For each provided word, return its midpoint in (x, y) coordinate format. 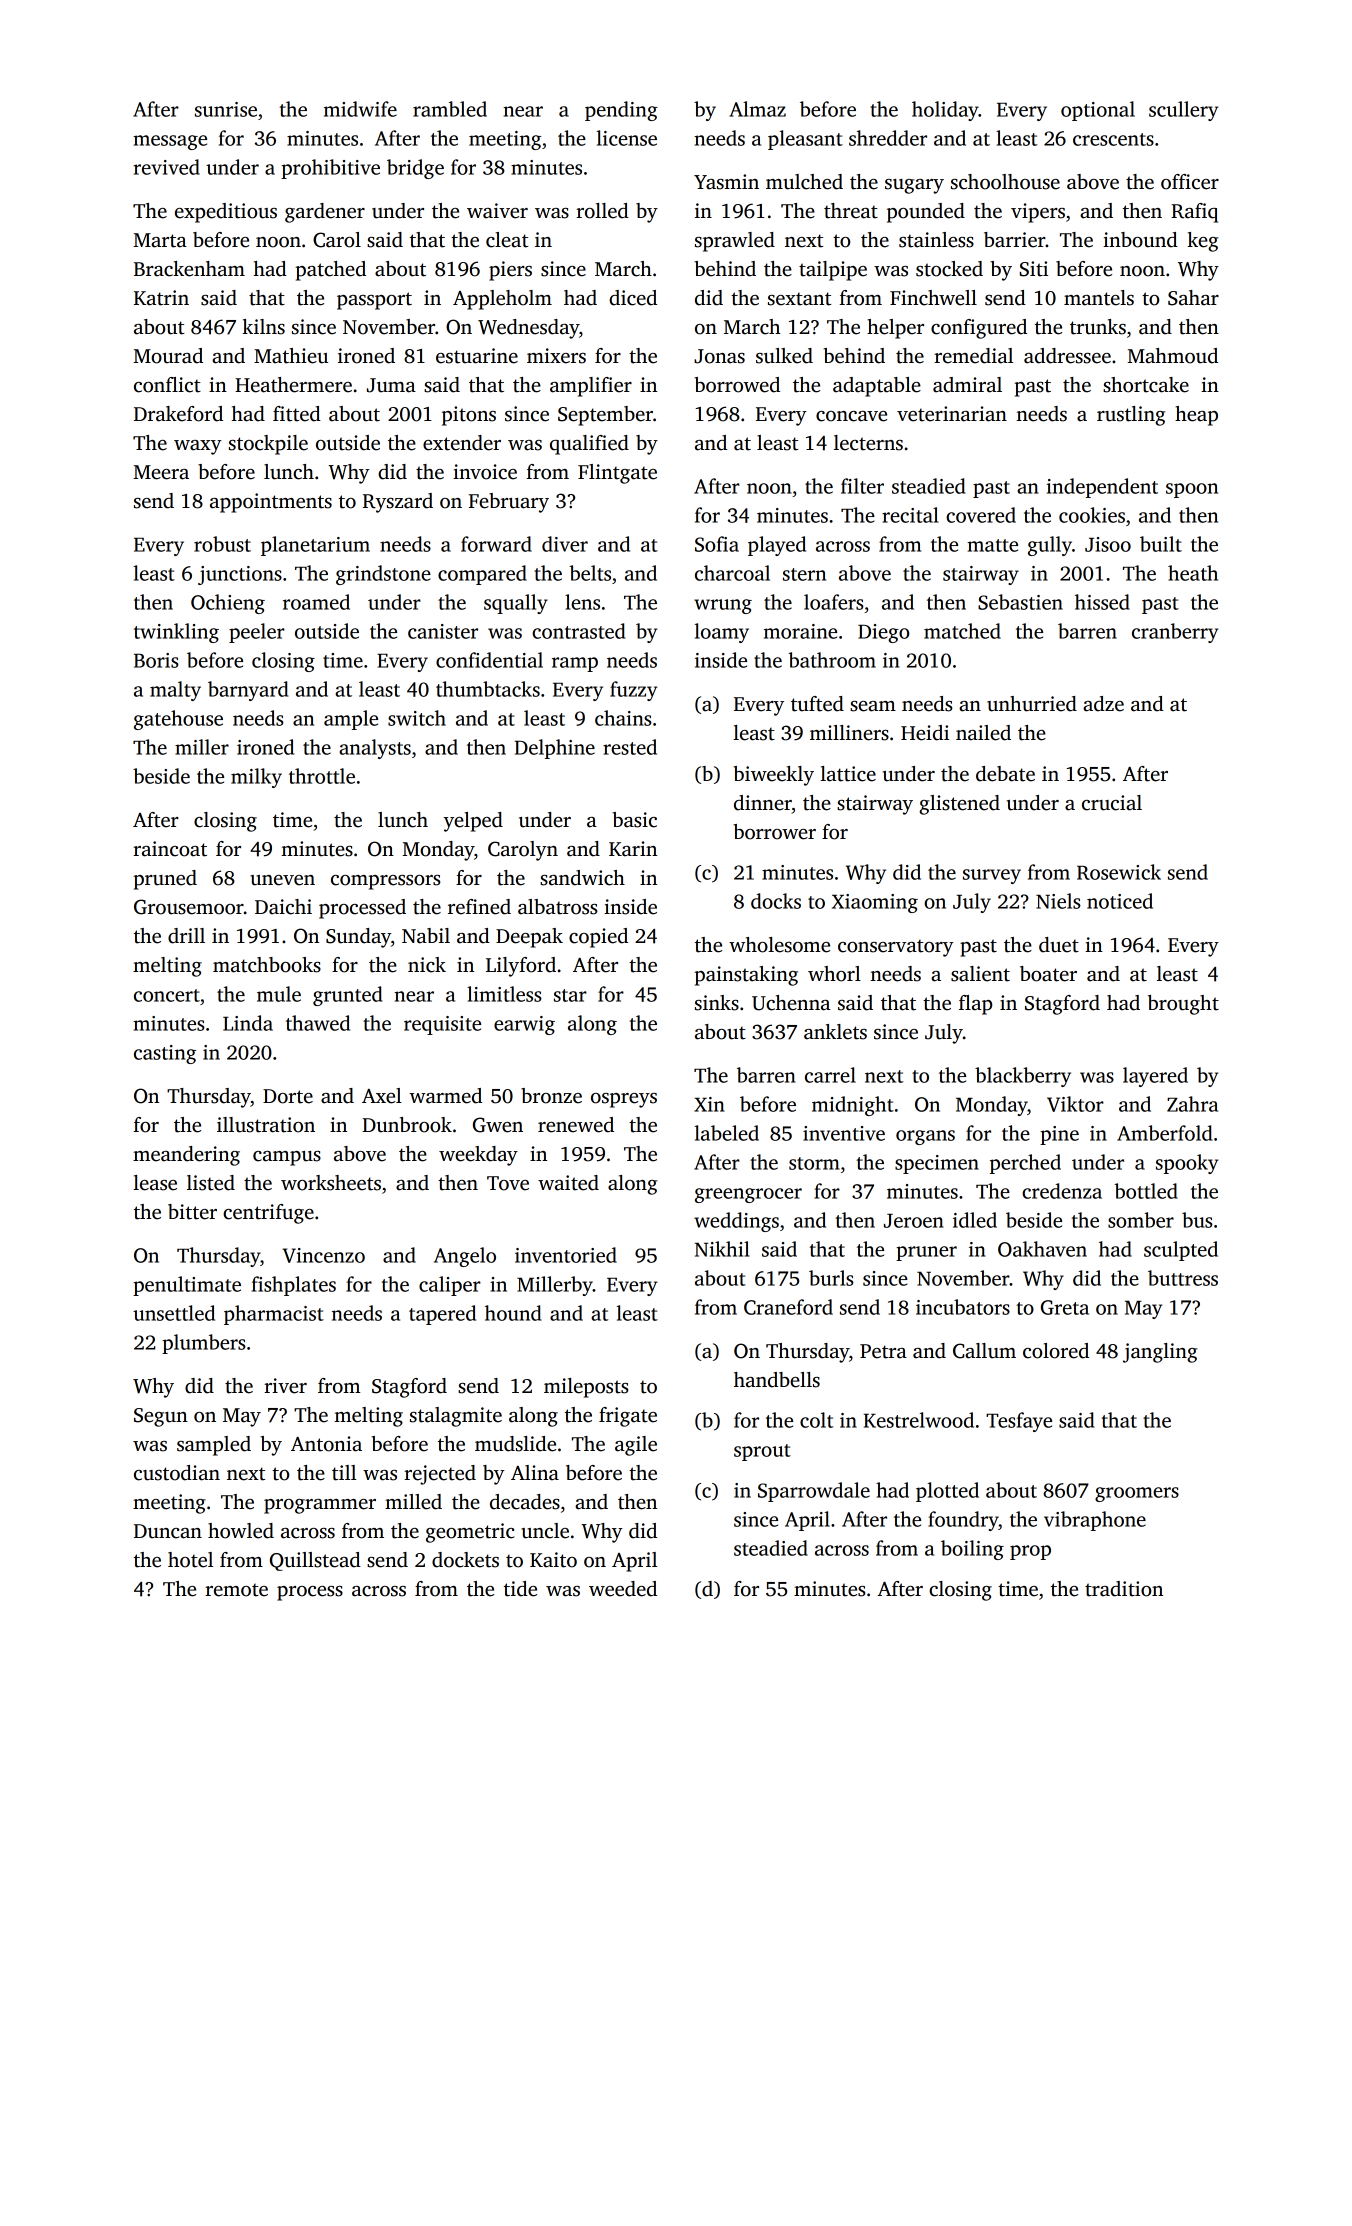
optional (1098, 111)
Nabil (426, 936)
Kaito (553, 1560)
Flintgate (617, 474)
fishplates (294, 1286)
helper (895, 329)
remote (236, 1590)
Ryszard (398, 503)
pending (621, 111)
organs (925, 1137)
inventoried (566, 1255)
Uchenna (791, 1003)
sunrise (226, 109)
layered (1155, 1077)
